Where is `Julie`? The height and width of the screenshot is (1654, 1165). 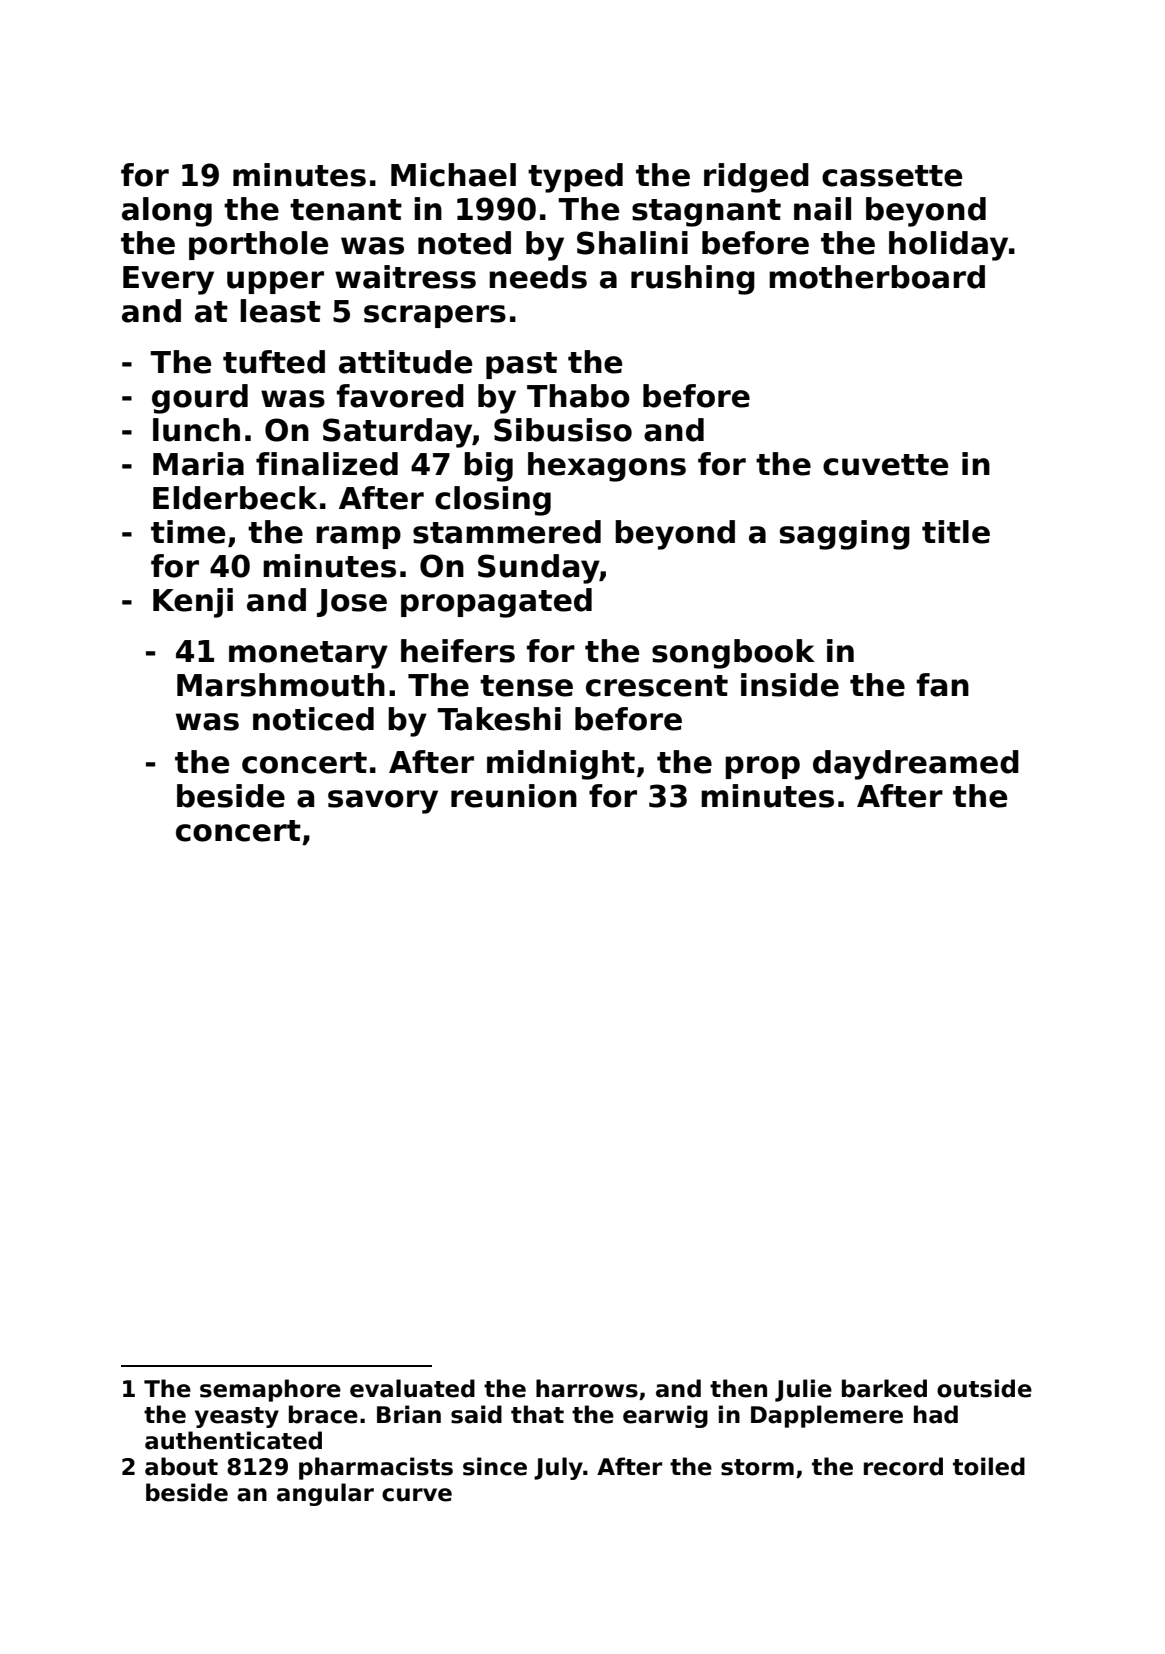 Julie is located at coordinates (803, 1390).
